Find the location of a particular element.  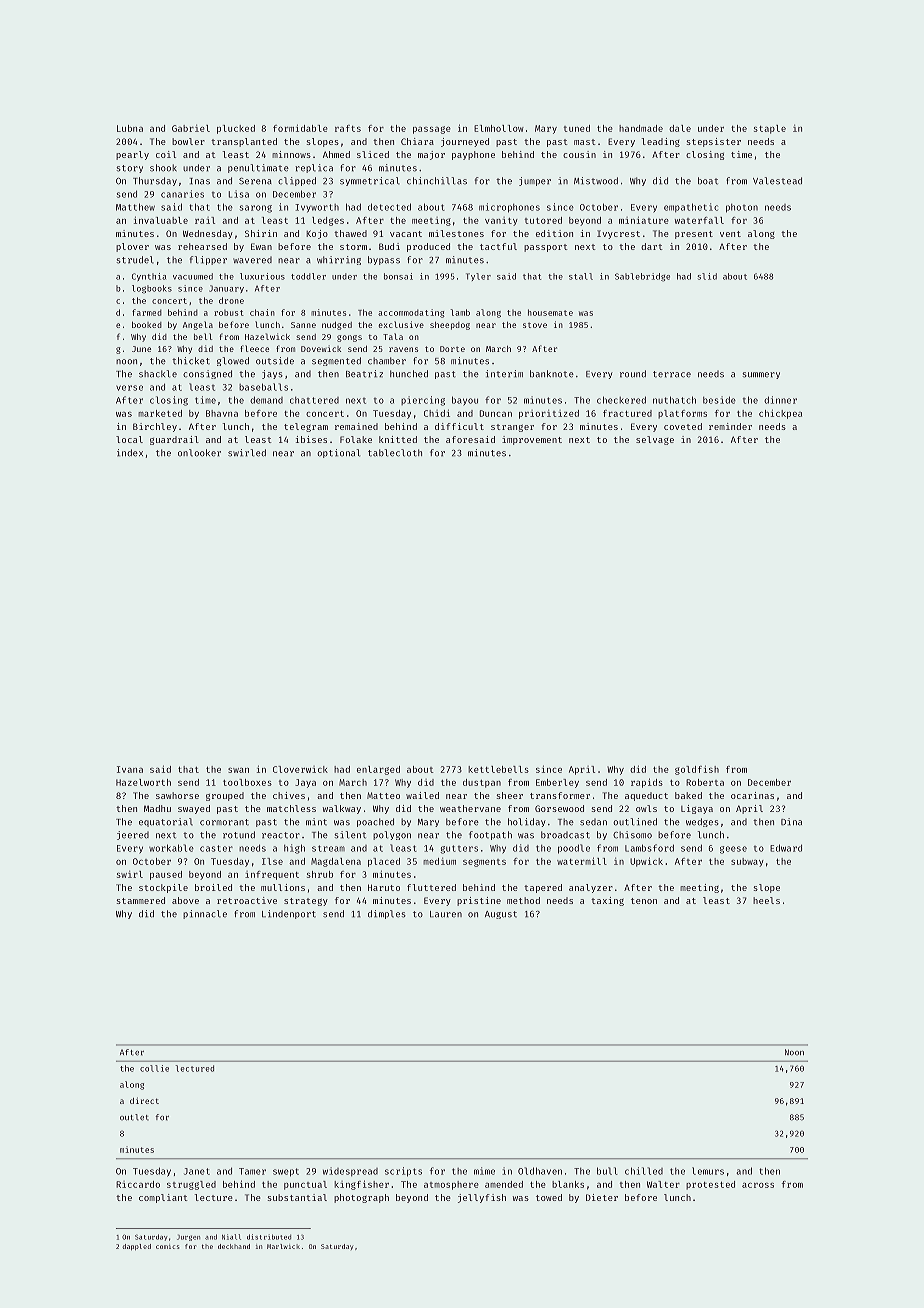

Lubna is located at coordinates (130, 128).
